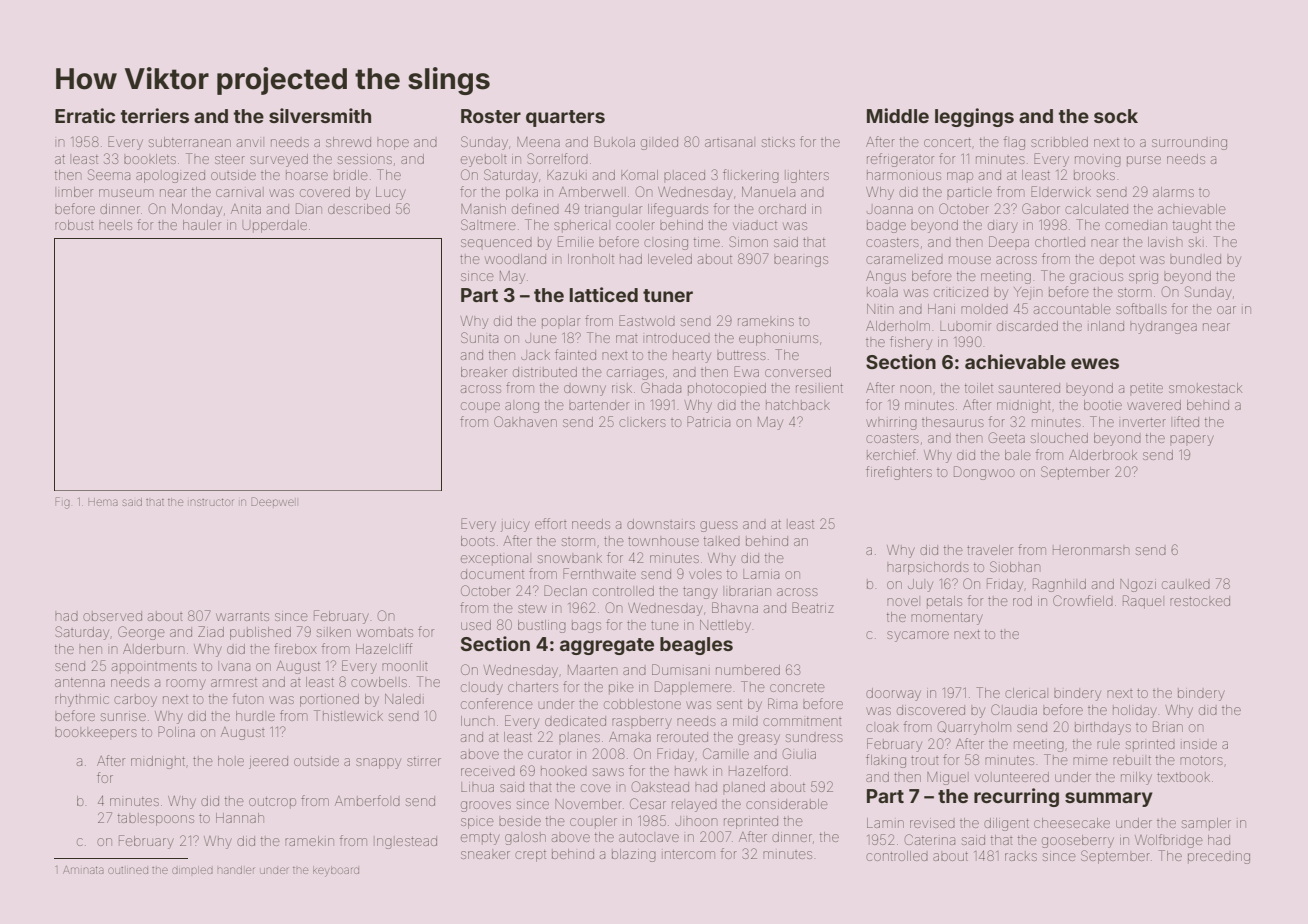 The image size is (1308, 924). What do you see at coordinates (74, 225) in the image?
I see `robust` at bounding box center [74, 225].
